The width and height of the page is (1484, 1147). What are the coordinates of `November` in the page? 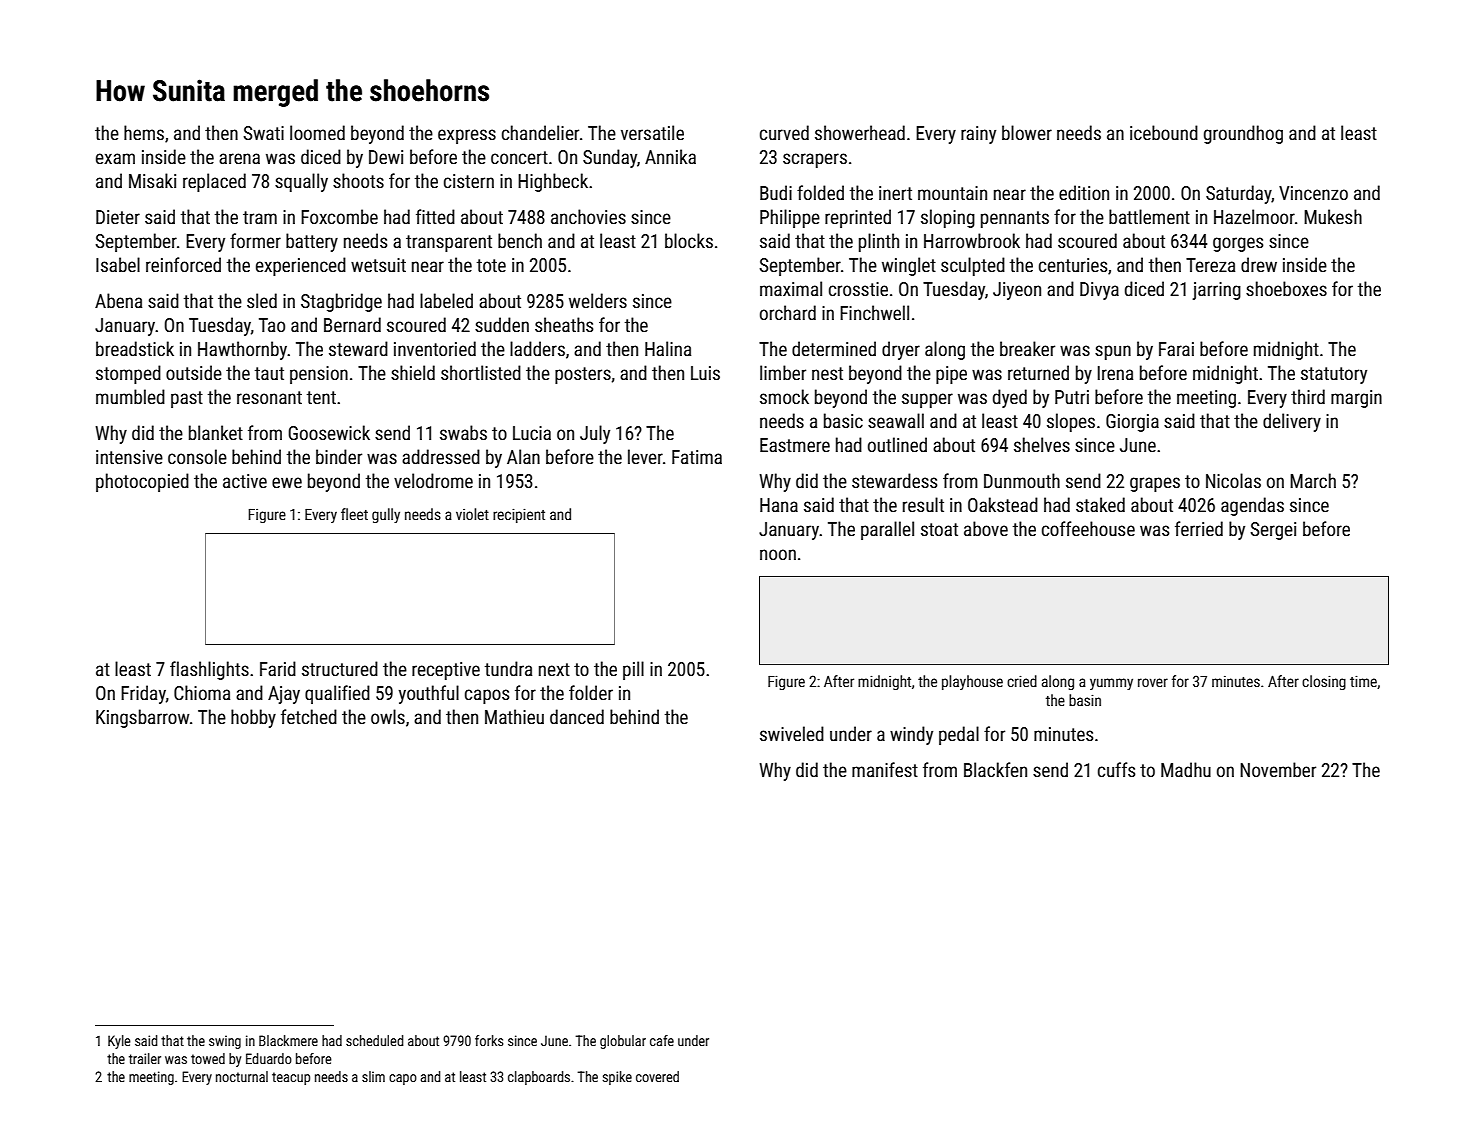 It's located at (1278, 769).
